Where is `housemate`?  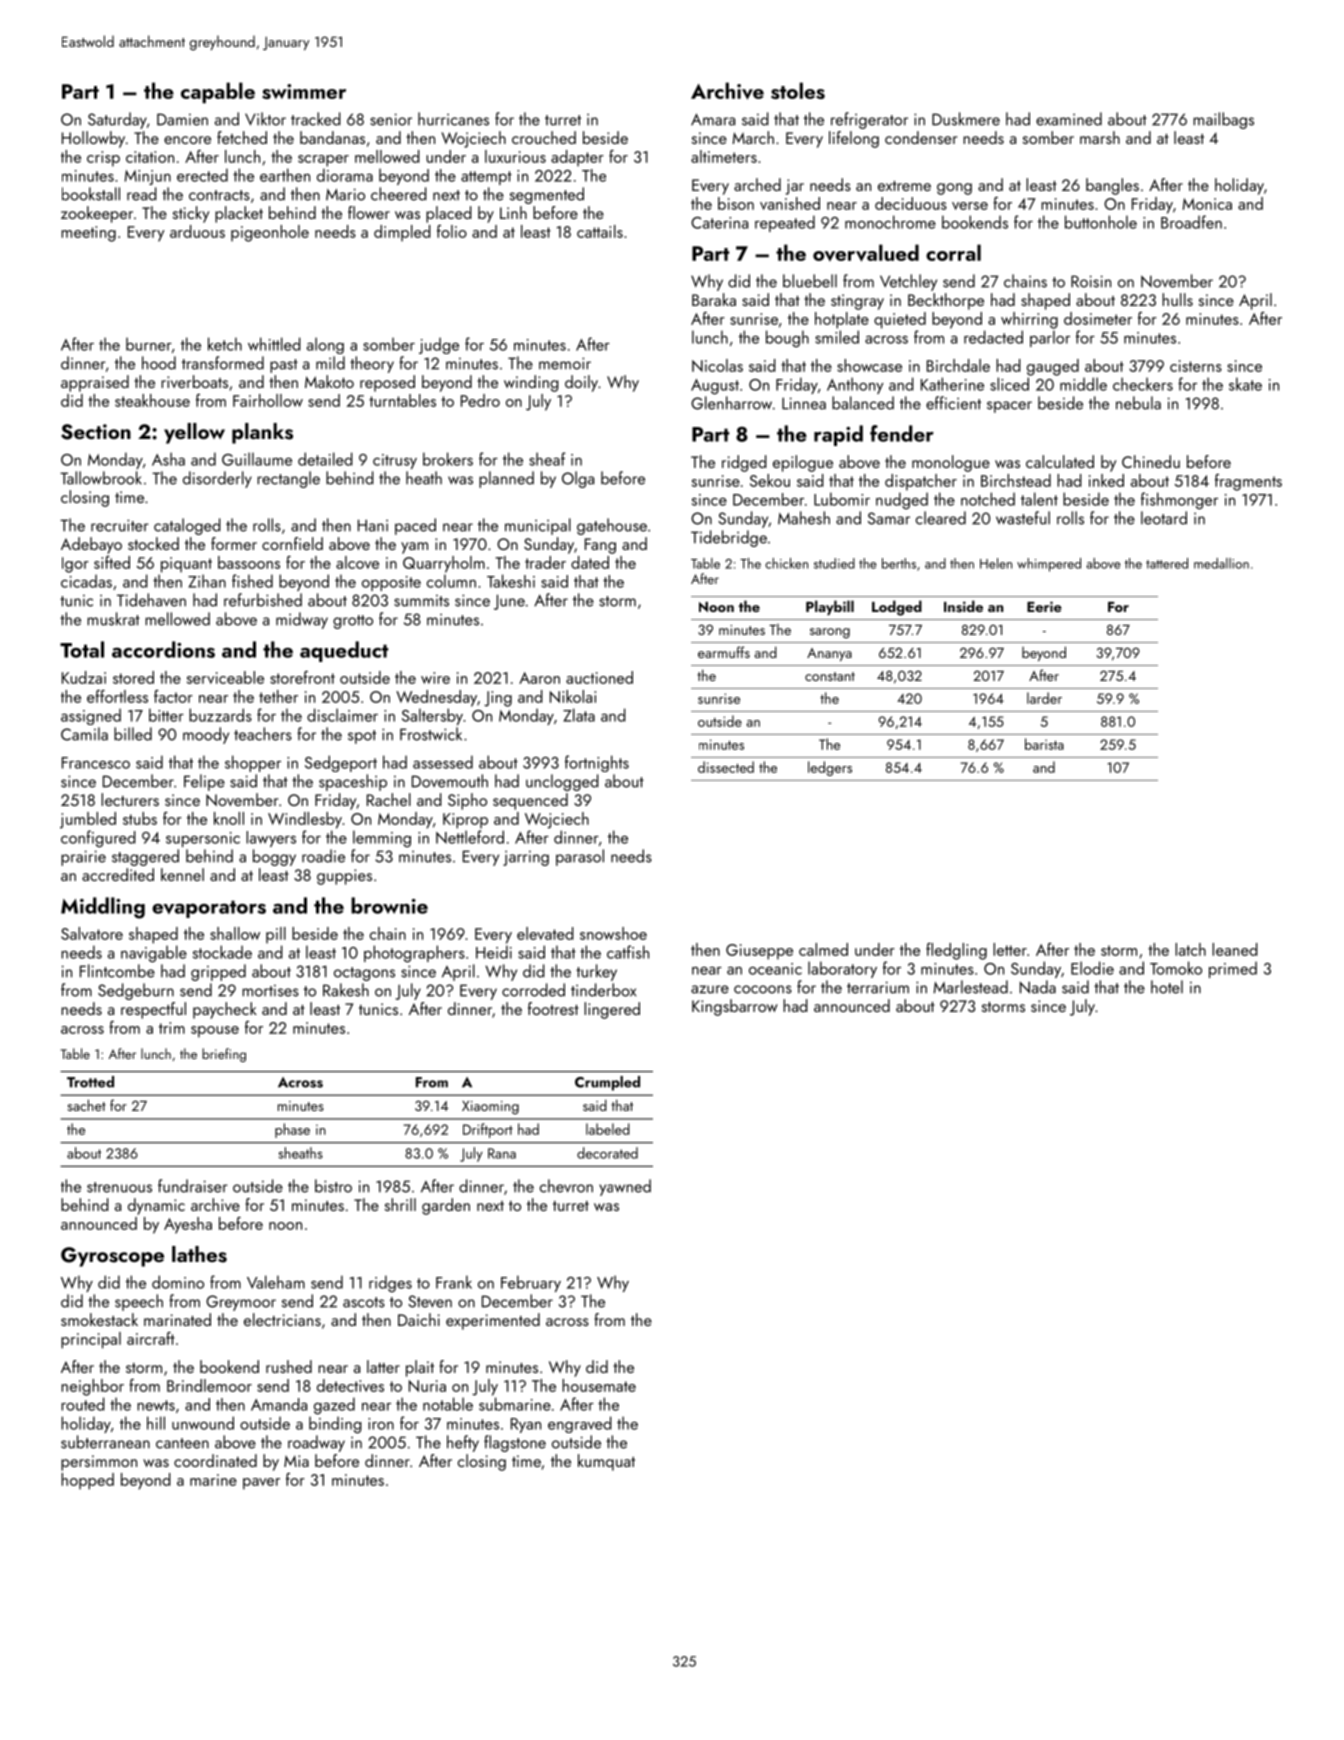
housemate is located at coordinates (599, 1385).
